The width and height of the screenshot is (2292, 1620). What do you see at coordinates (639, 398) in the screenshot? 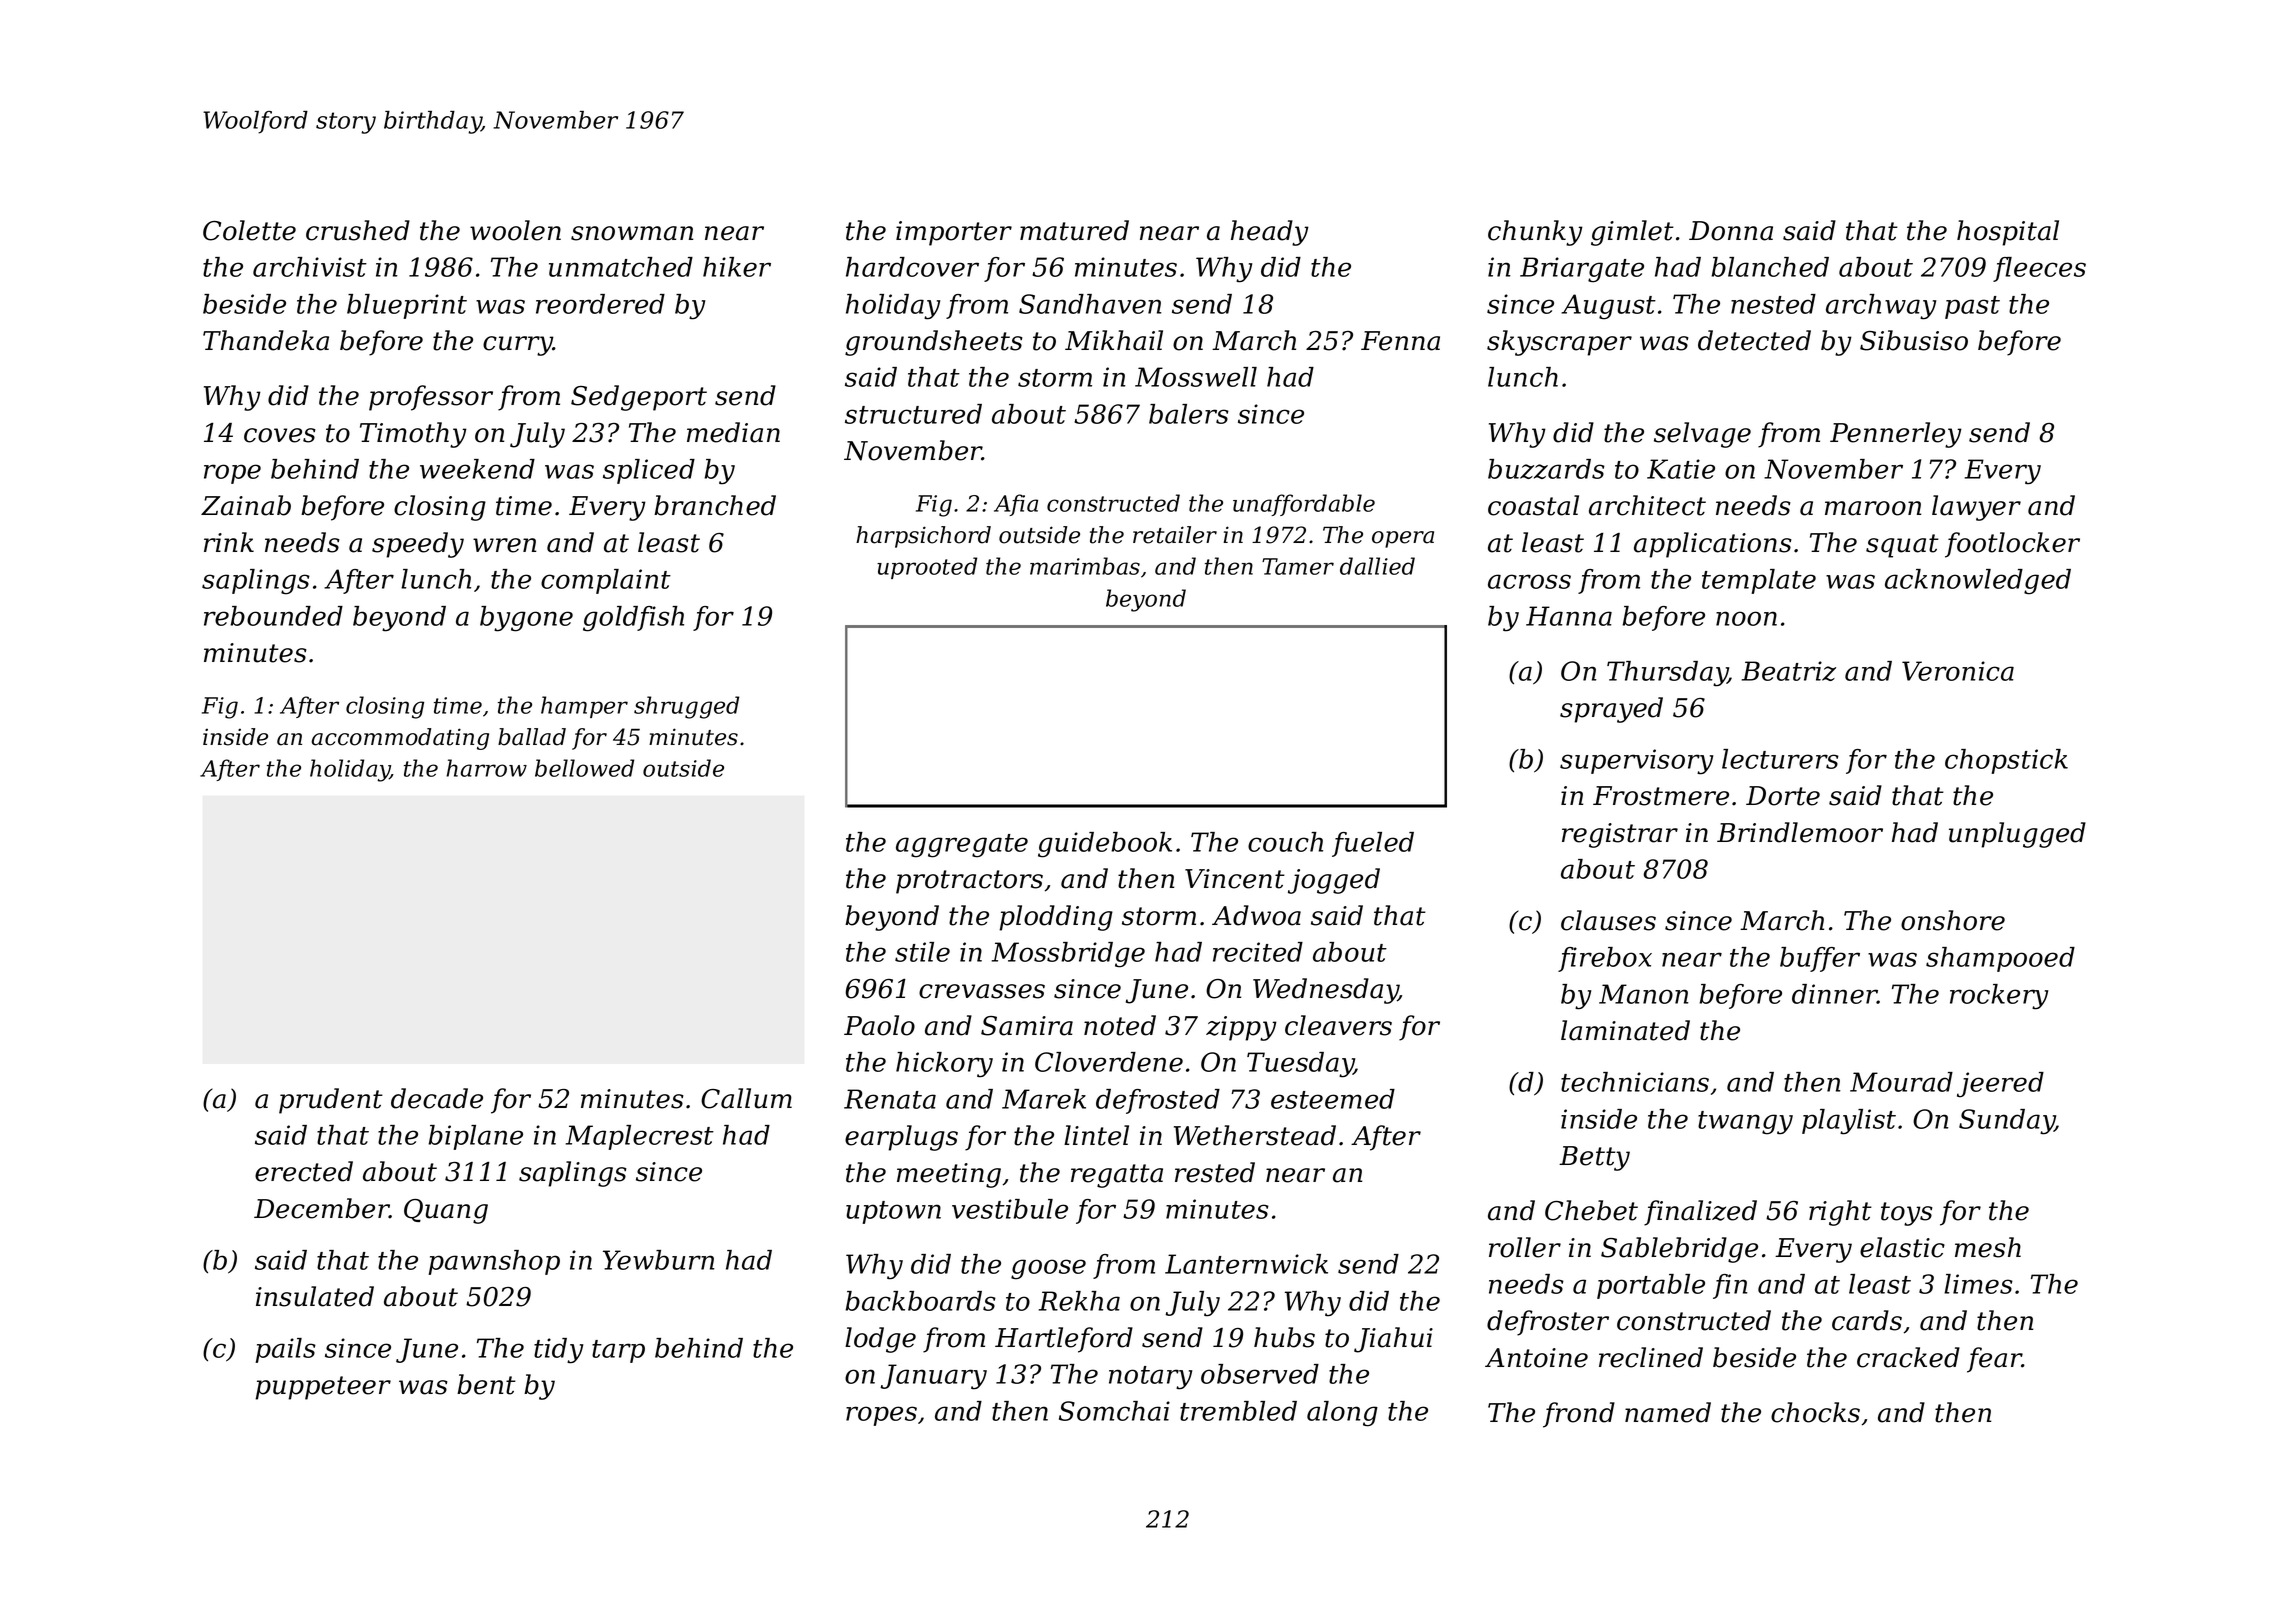
I see `Sedgeport` at bounding box center [639, 398].
